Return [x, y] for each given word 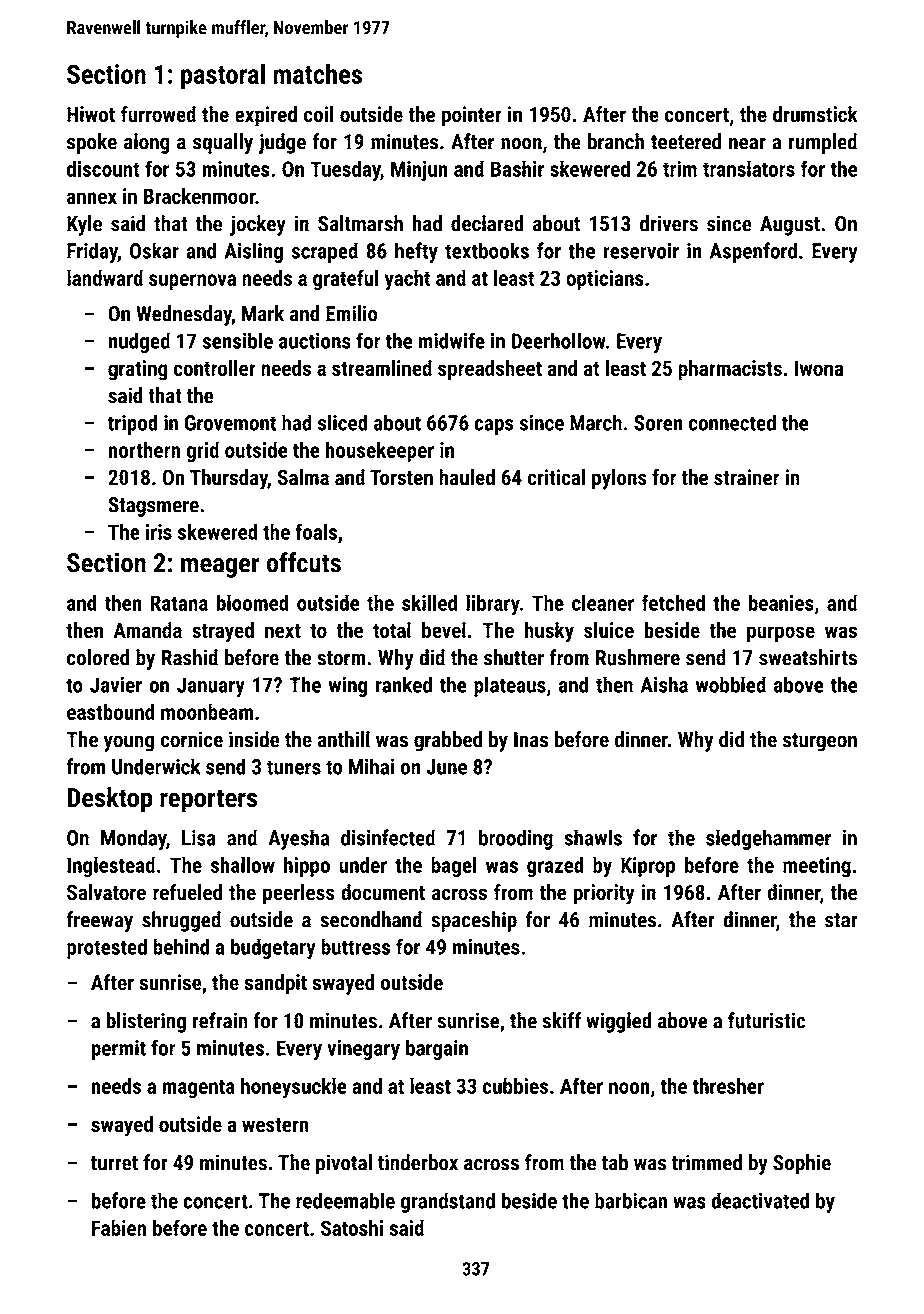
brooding [516, 839]
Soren [658, 423]
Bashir [517, 168]
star [841, 920]
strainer [747, 477]
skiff [561, 1020]
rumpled [823, 143]
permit [118, 1050]
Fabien [119, 1227]
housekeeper [379, 451]
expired [266, 116]
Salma [303, 477]
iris [159, 532]
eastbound [111, 711]
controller [215, 368]
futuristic [767, 1020]
